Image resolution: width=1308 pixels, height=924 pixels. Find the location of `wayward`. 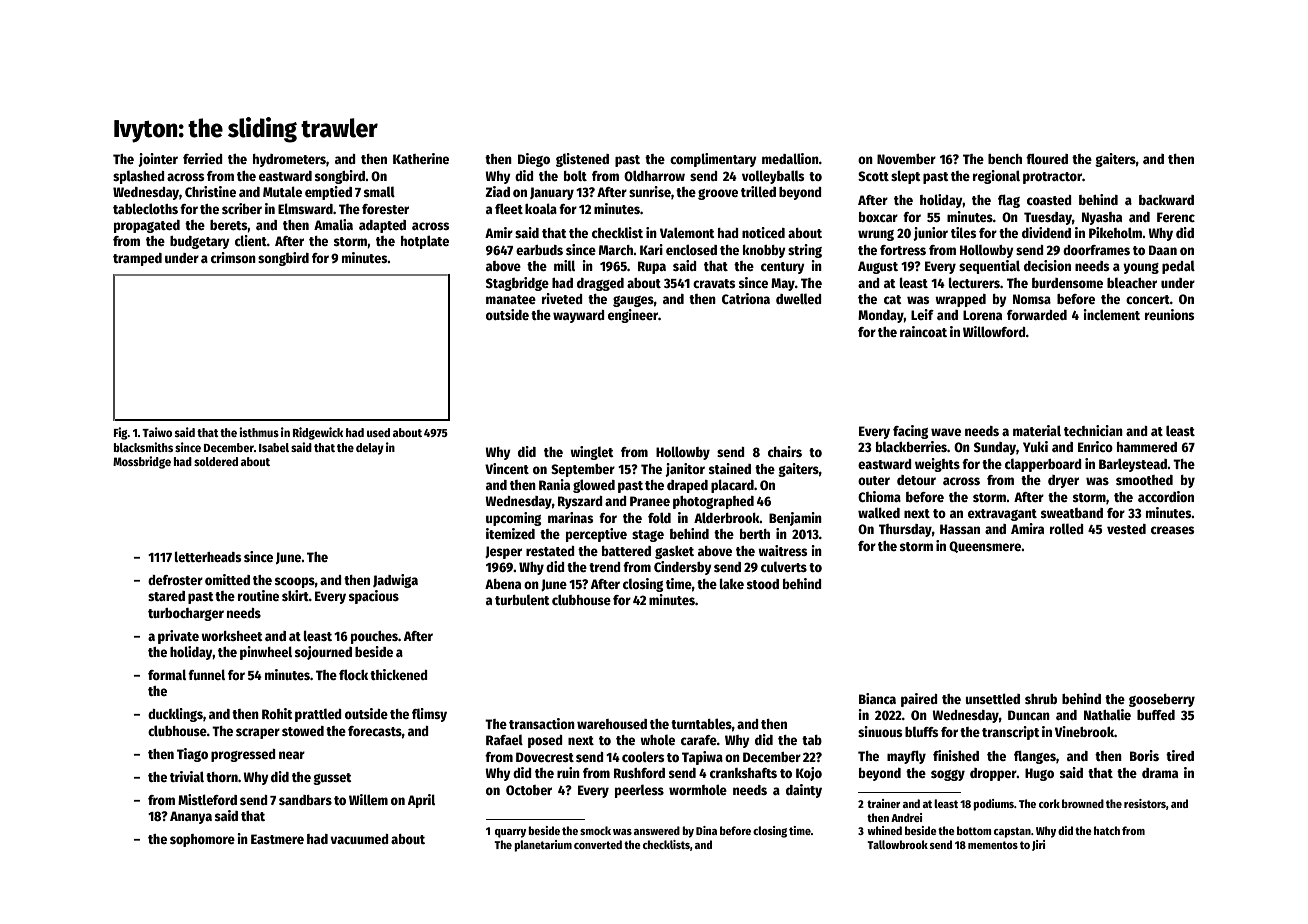

wayward is located at coordinates (579, 316).
